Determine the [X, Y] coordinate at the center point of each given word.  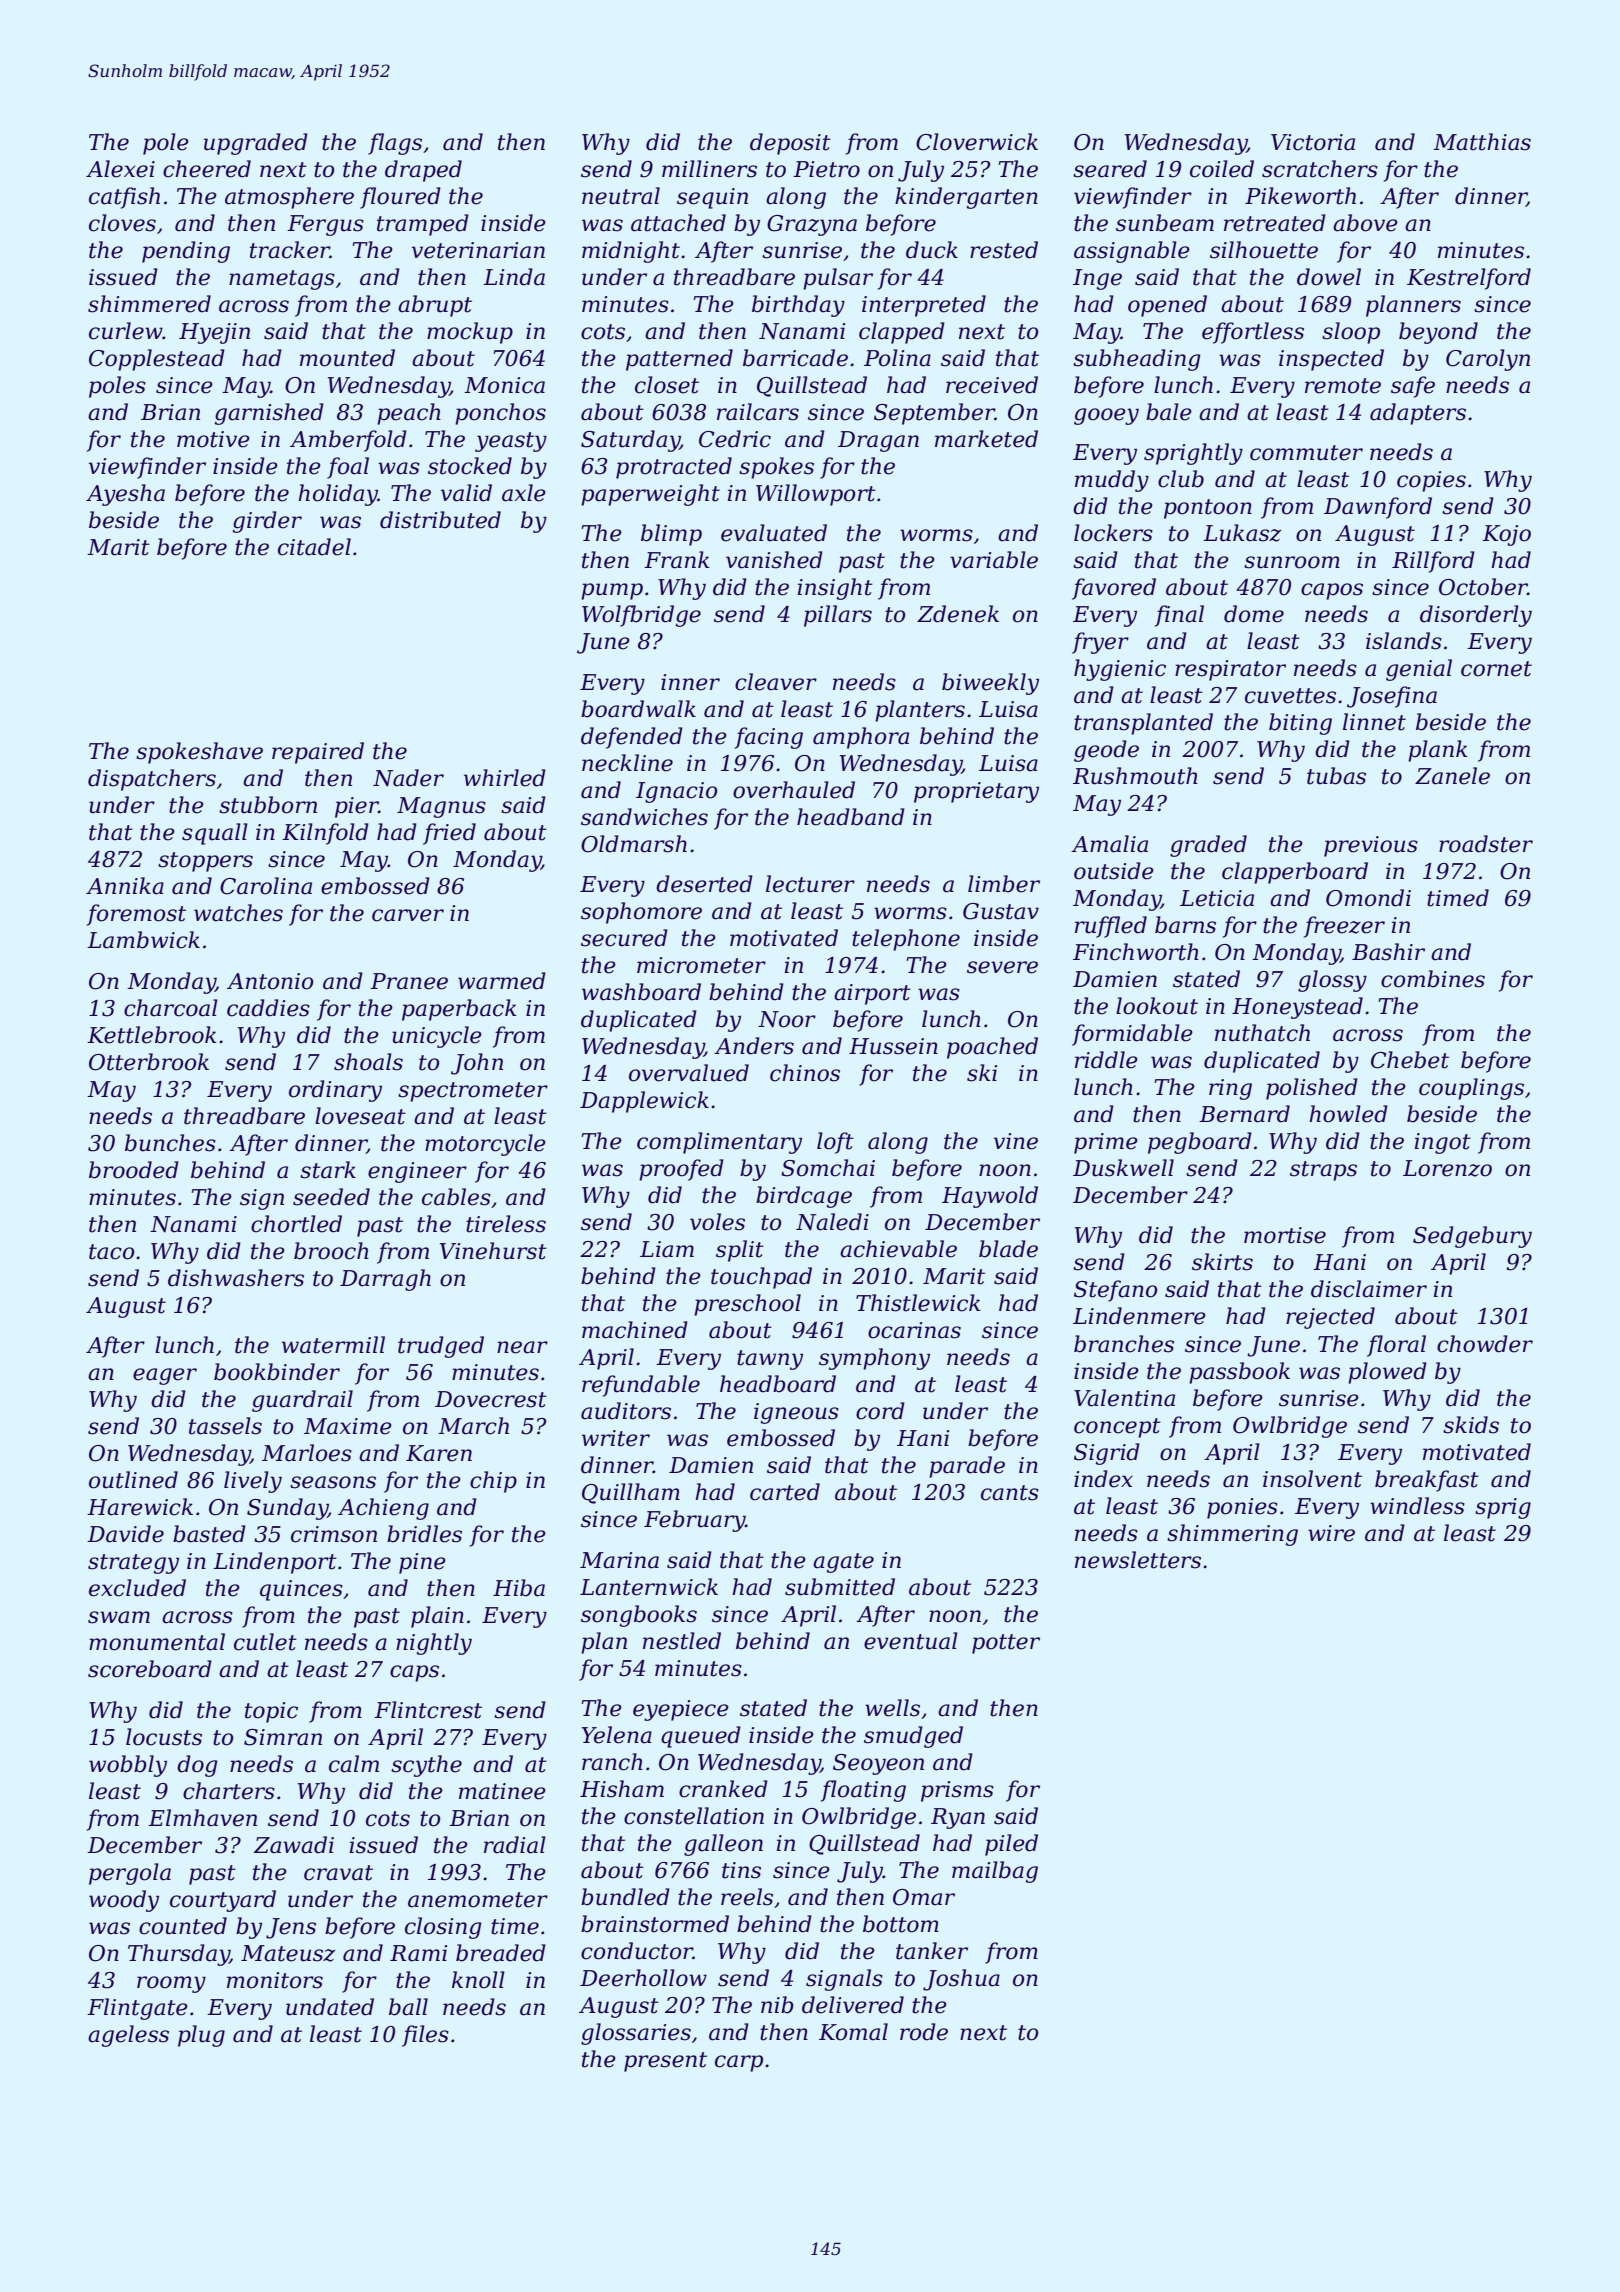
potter [1006, 1644]
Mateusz [288, 1953]
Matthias [1482, 142]
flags [395, 144]
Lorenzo [1447, 1168]
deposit [790, 144]
